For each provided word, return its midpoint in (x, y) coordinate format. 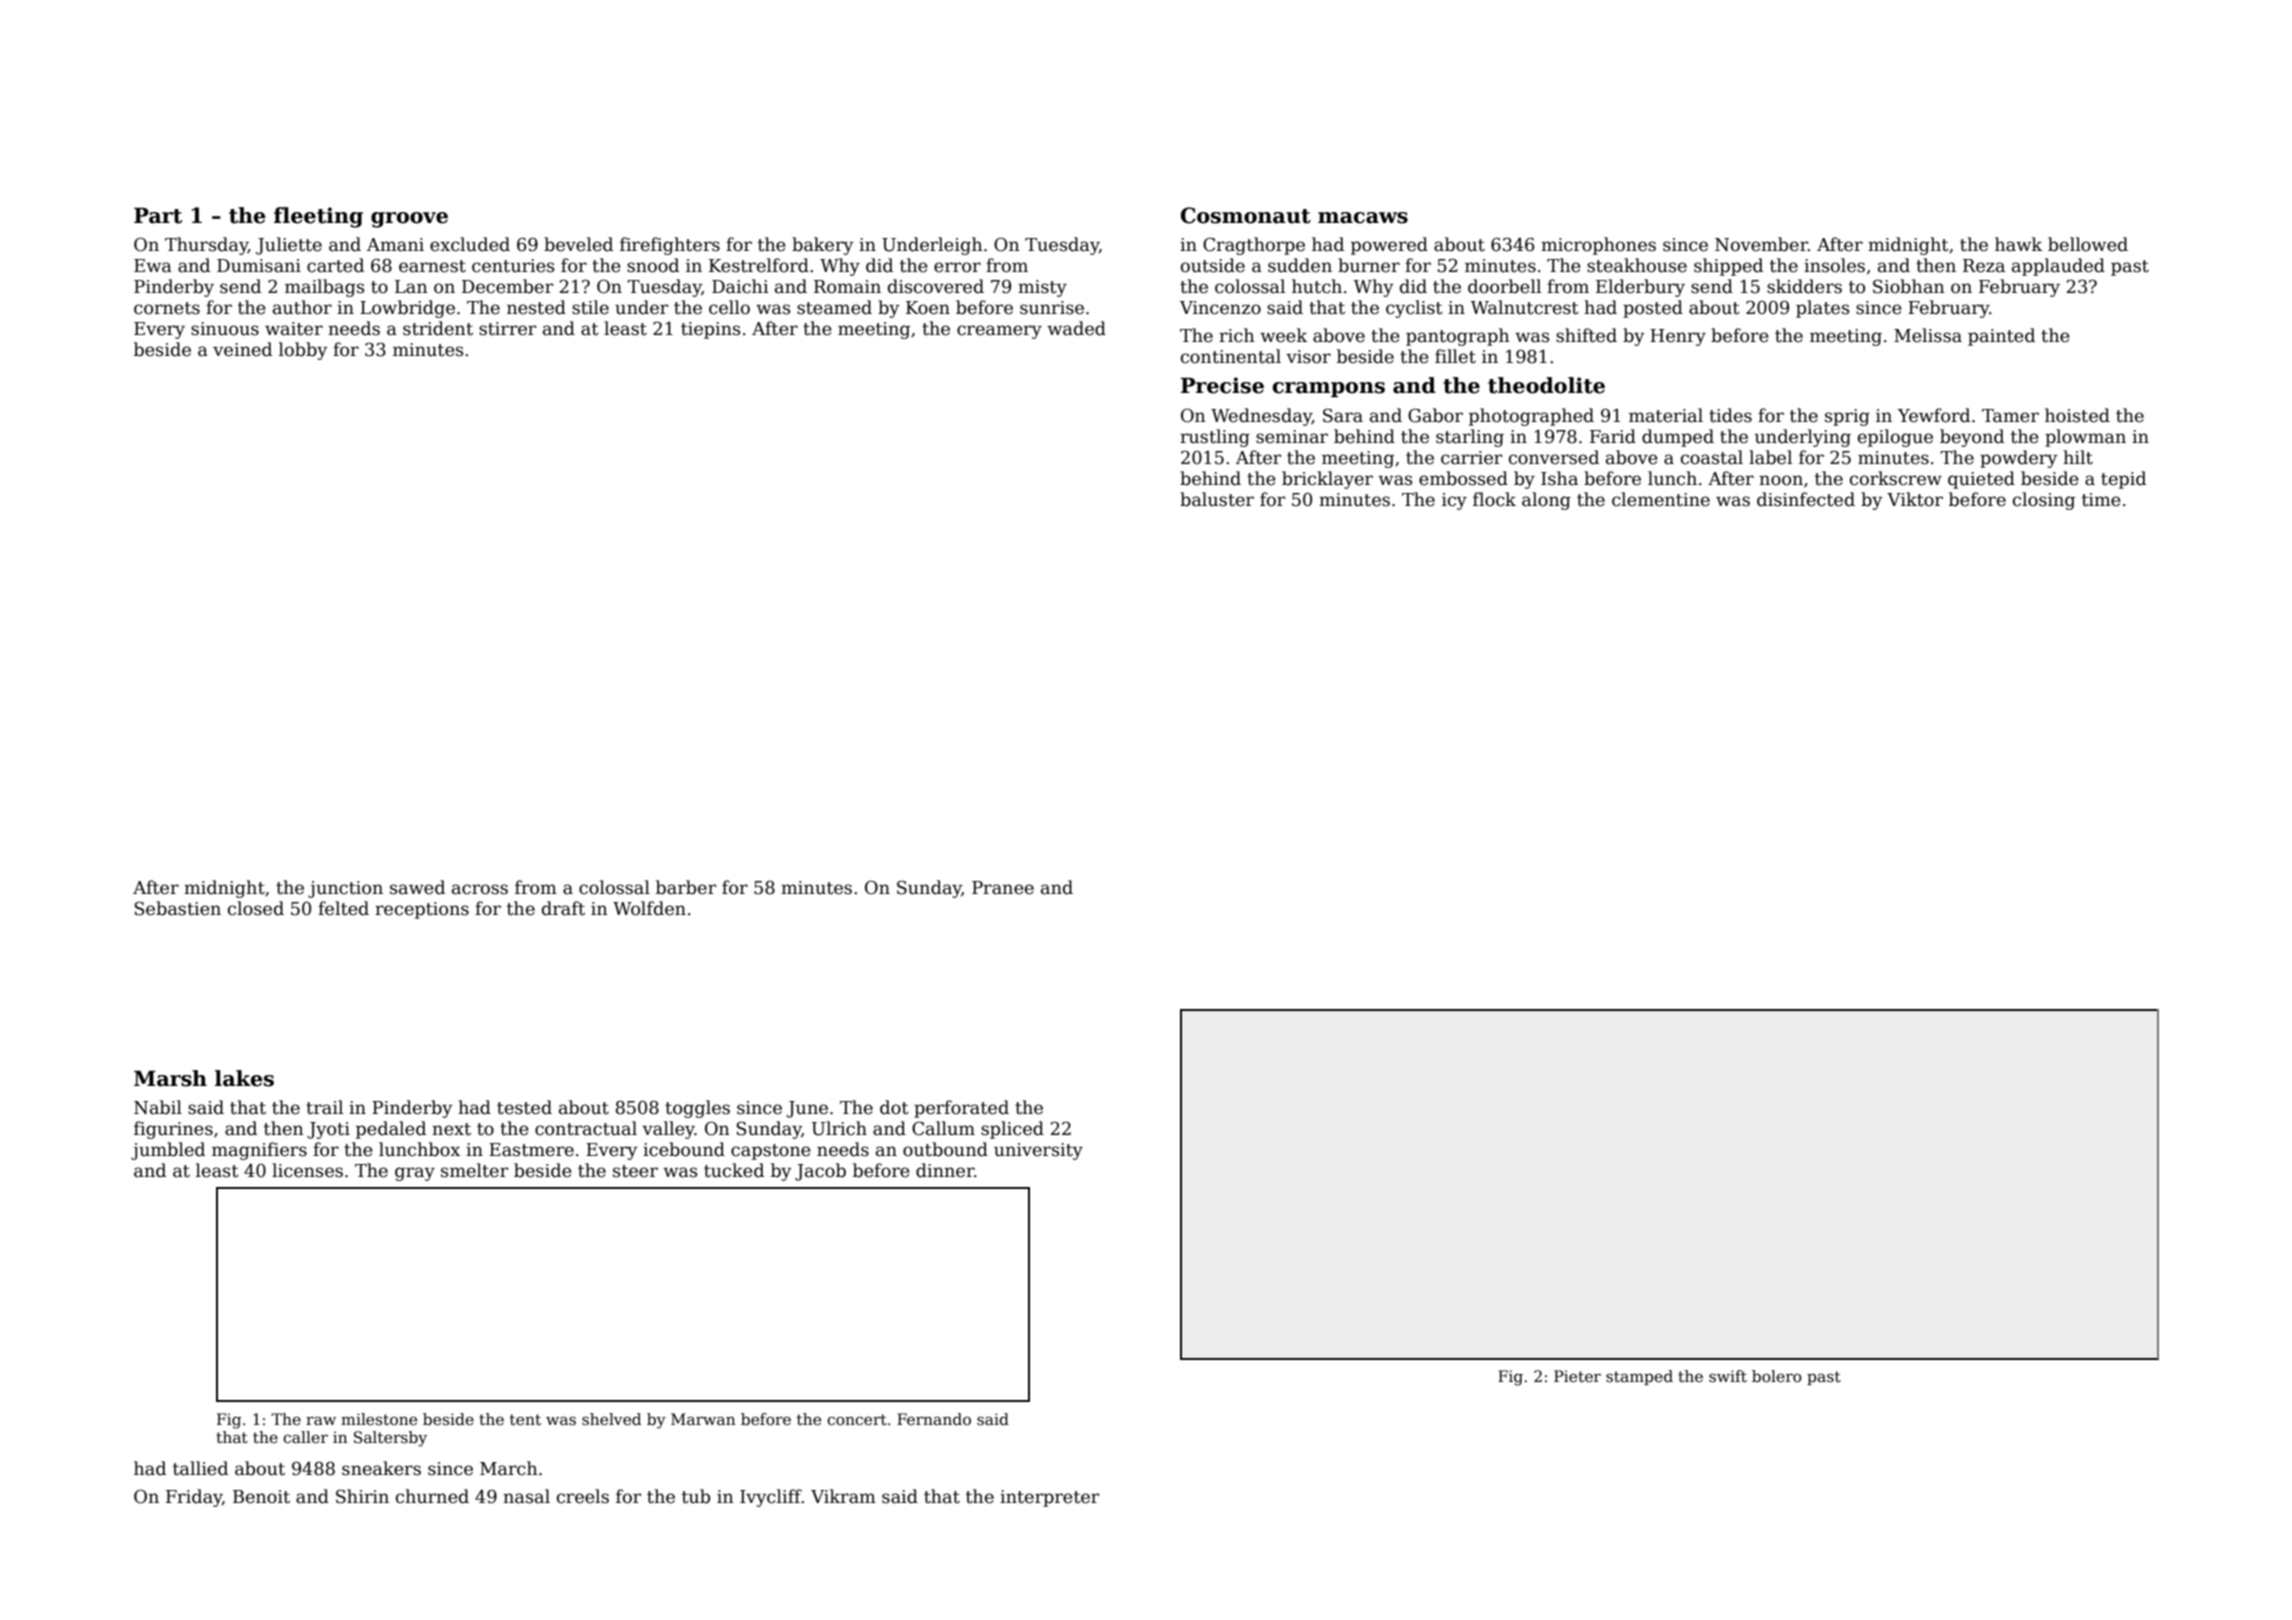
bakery (822, 246)
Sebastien (177, 908)
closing (2044, 501)
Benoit (261, 1497)
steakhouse (1637, 265)
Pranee (1003, 888)
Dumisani (259, 266)
